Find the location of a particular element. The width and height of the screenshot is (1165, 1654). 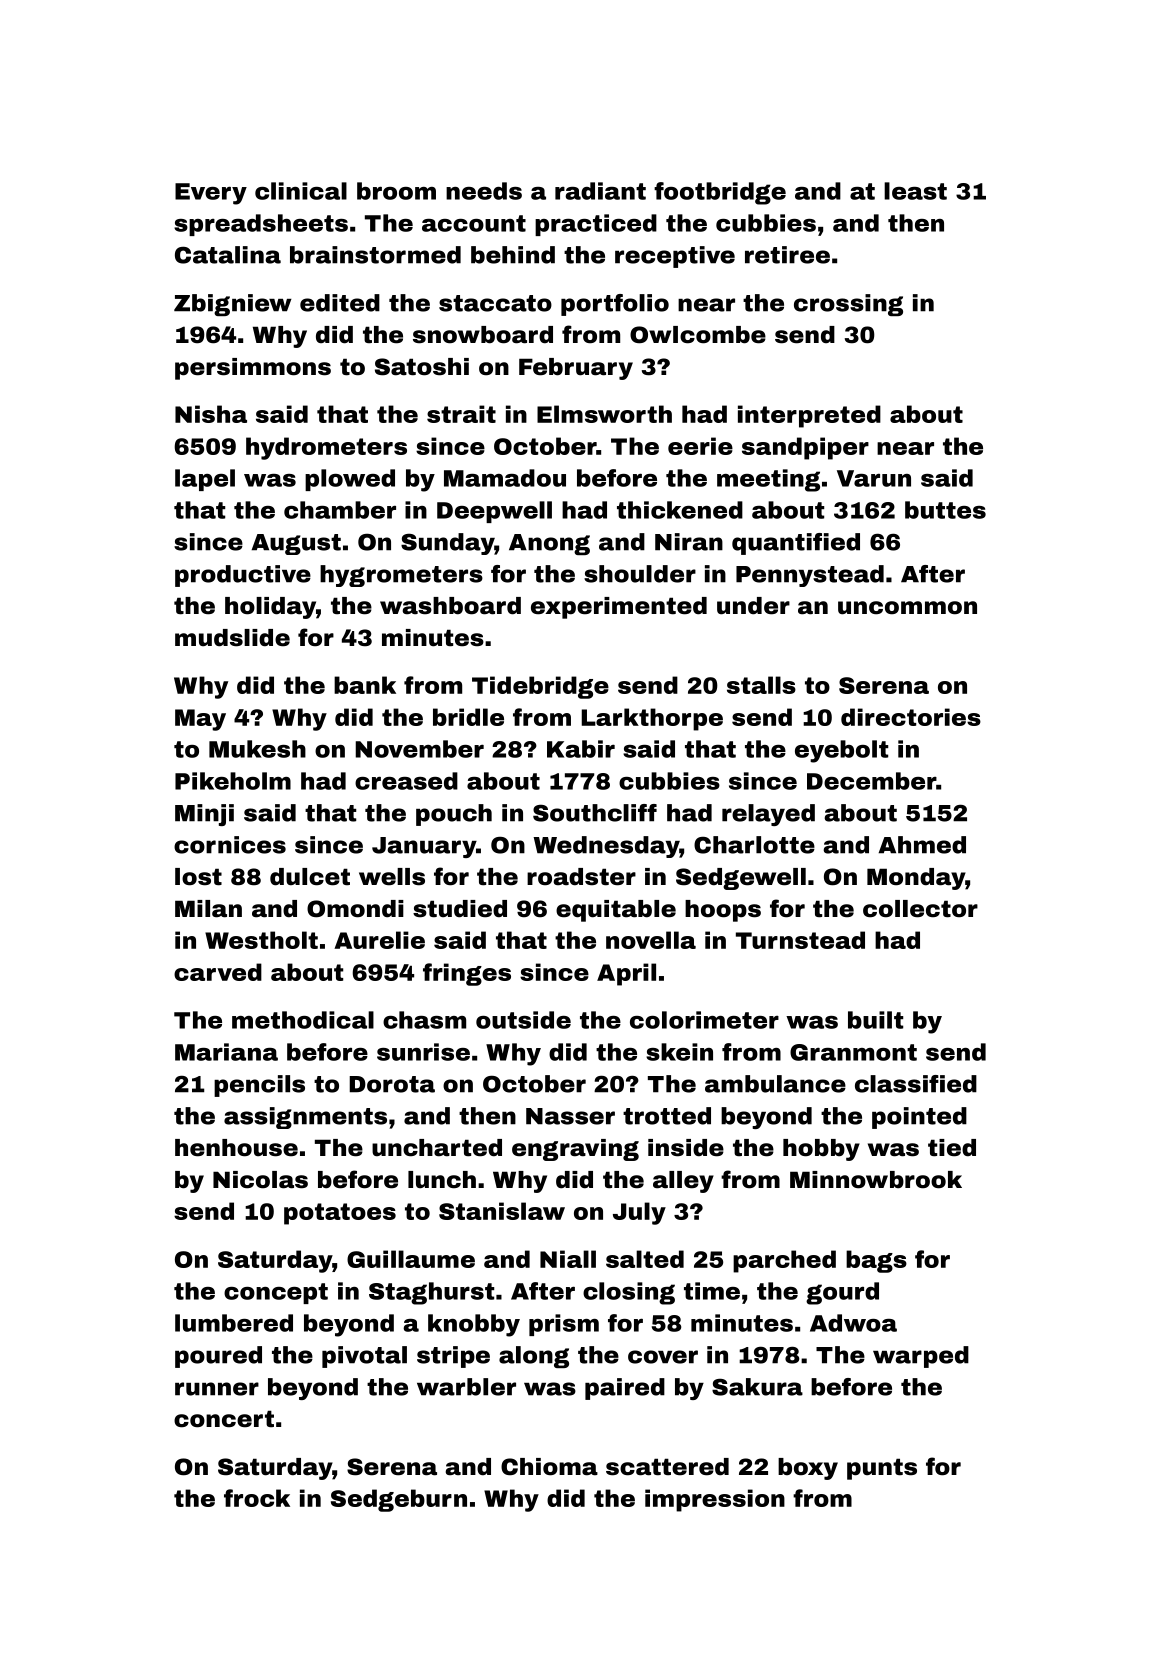

directories is located at coordinates (911, 717).
